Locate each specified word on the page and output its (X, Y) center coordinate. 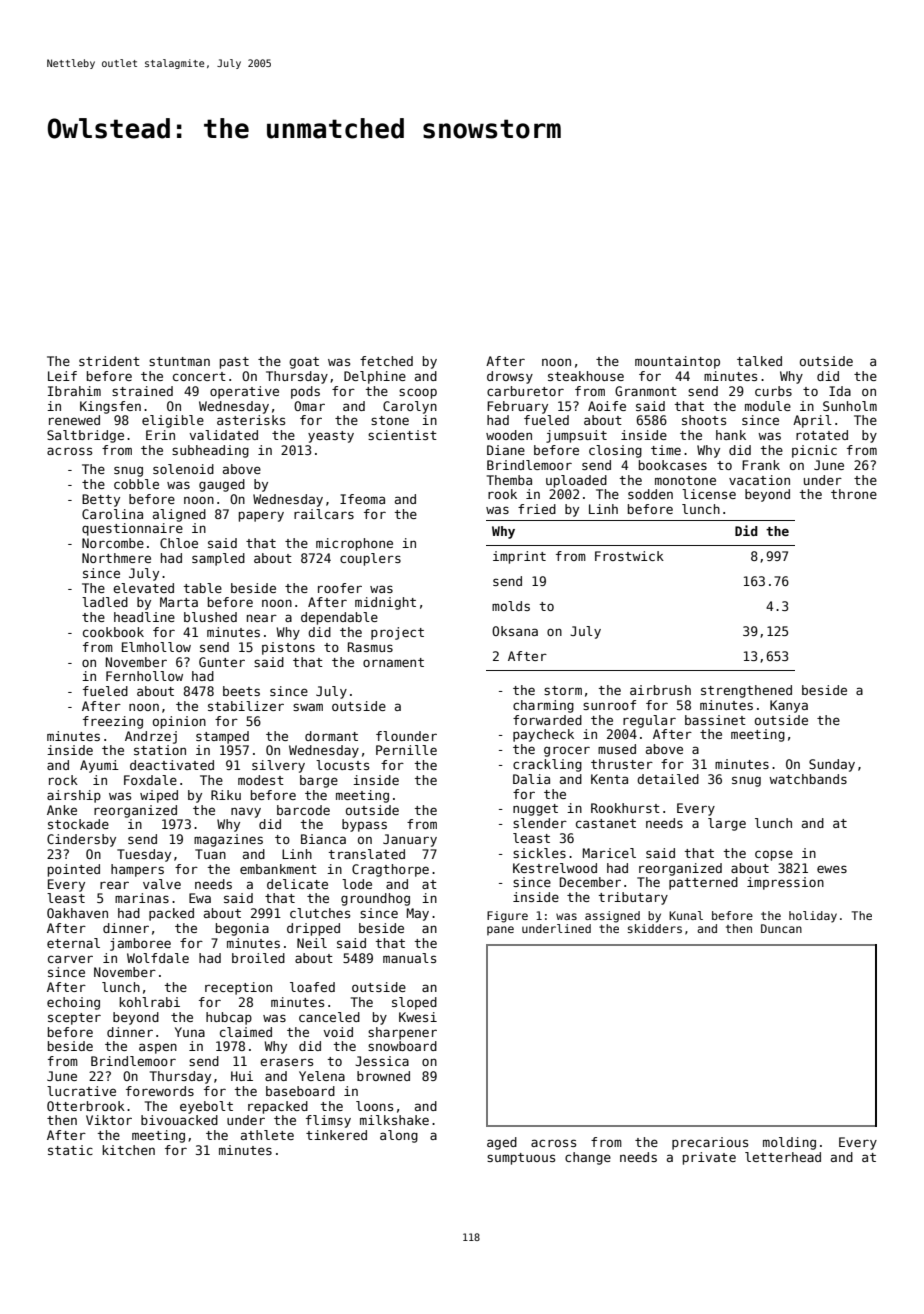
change (588, 1158)
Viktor (109, 1120)
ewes (832, 869)
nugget (535, 810)
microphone (354, 544)
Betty (101, 500)
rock (63, 780)
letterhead (783, 1157)
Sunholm (850, 406)
